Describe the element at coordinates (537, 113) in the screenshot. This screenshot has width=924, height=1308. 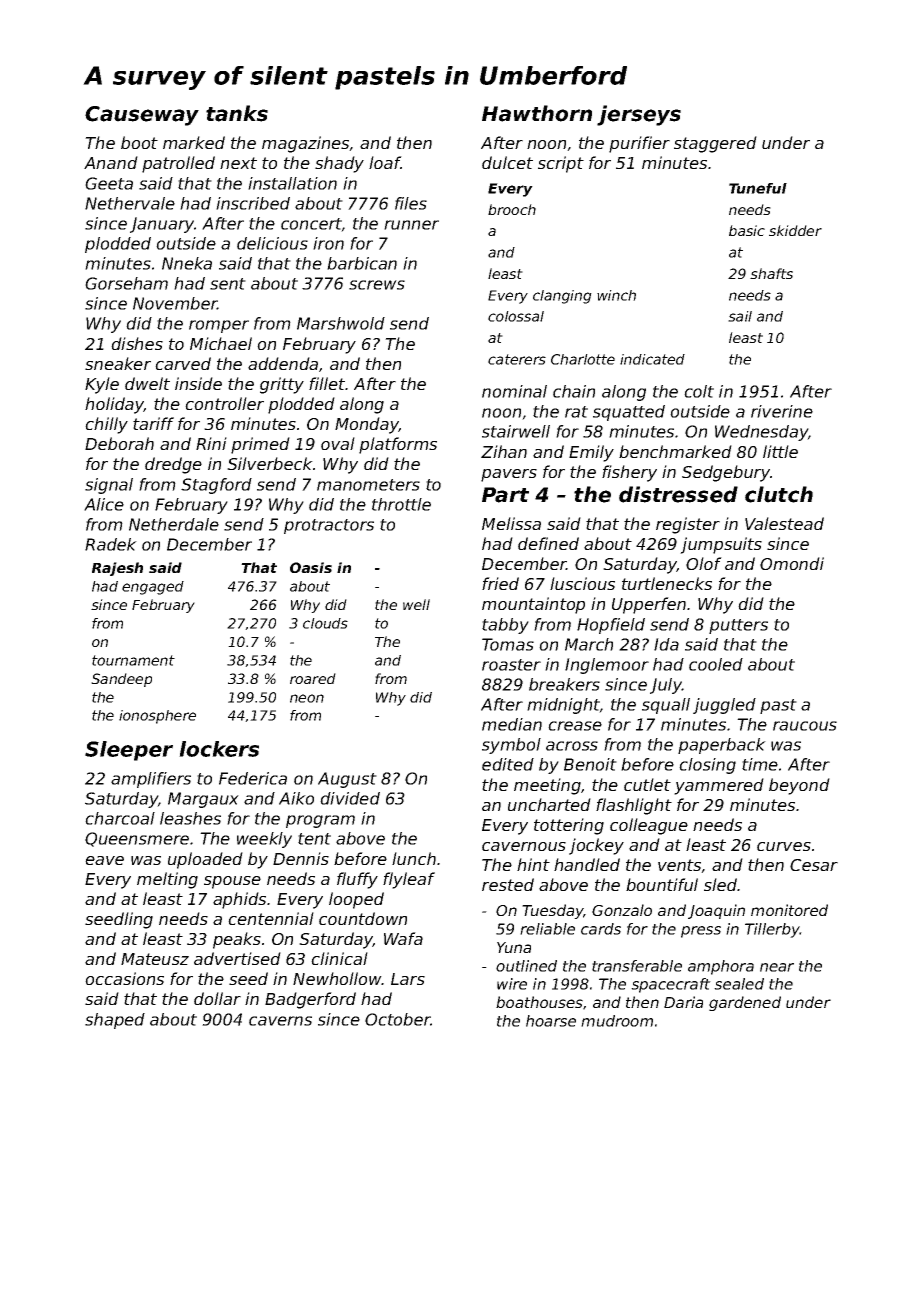
I see `Hawthorn` at that location.
